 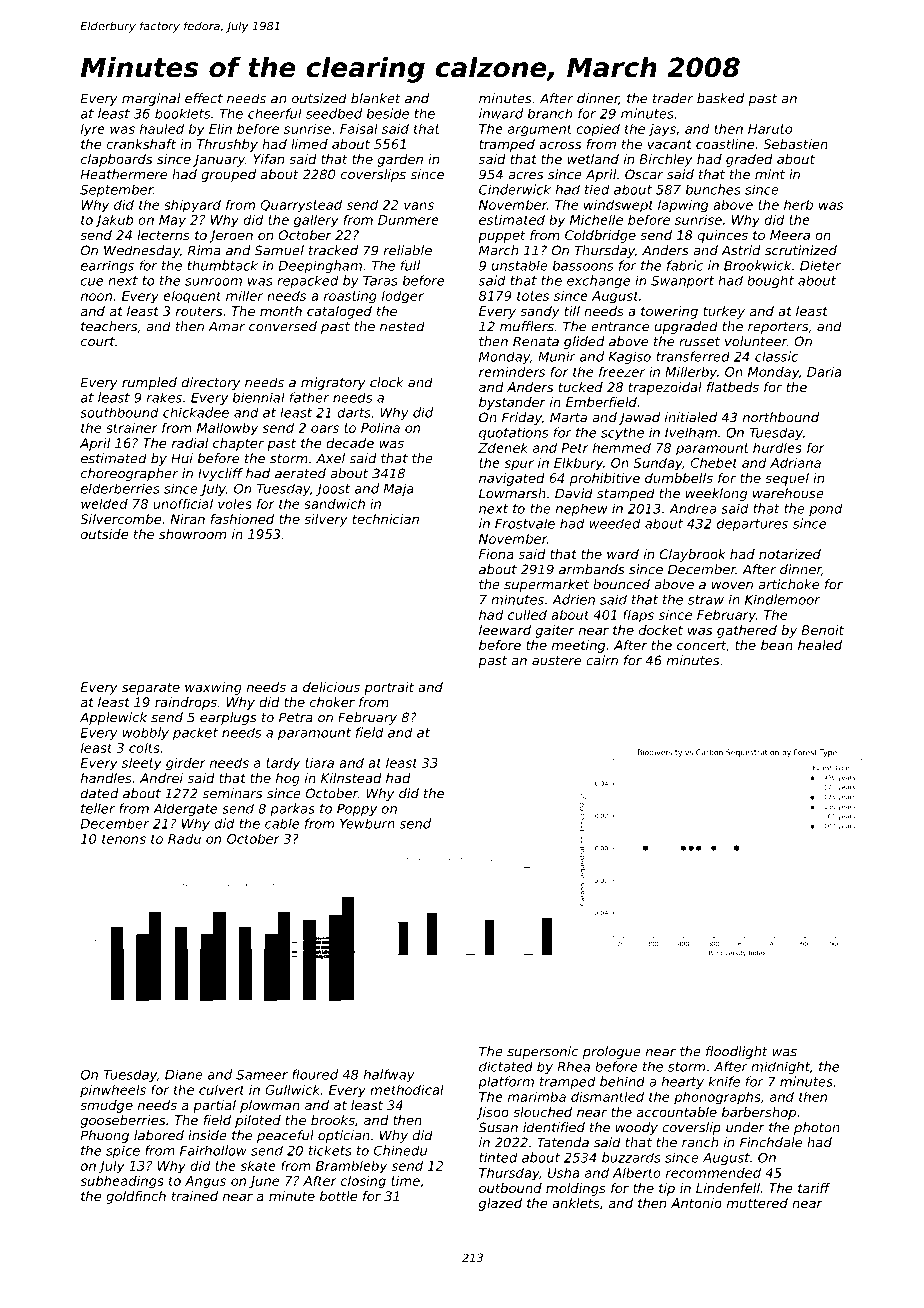 I want to click on Coldbridge, so click(x=600, y=236).
